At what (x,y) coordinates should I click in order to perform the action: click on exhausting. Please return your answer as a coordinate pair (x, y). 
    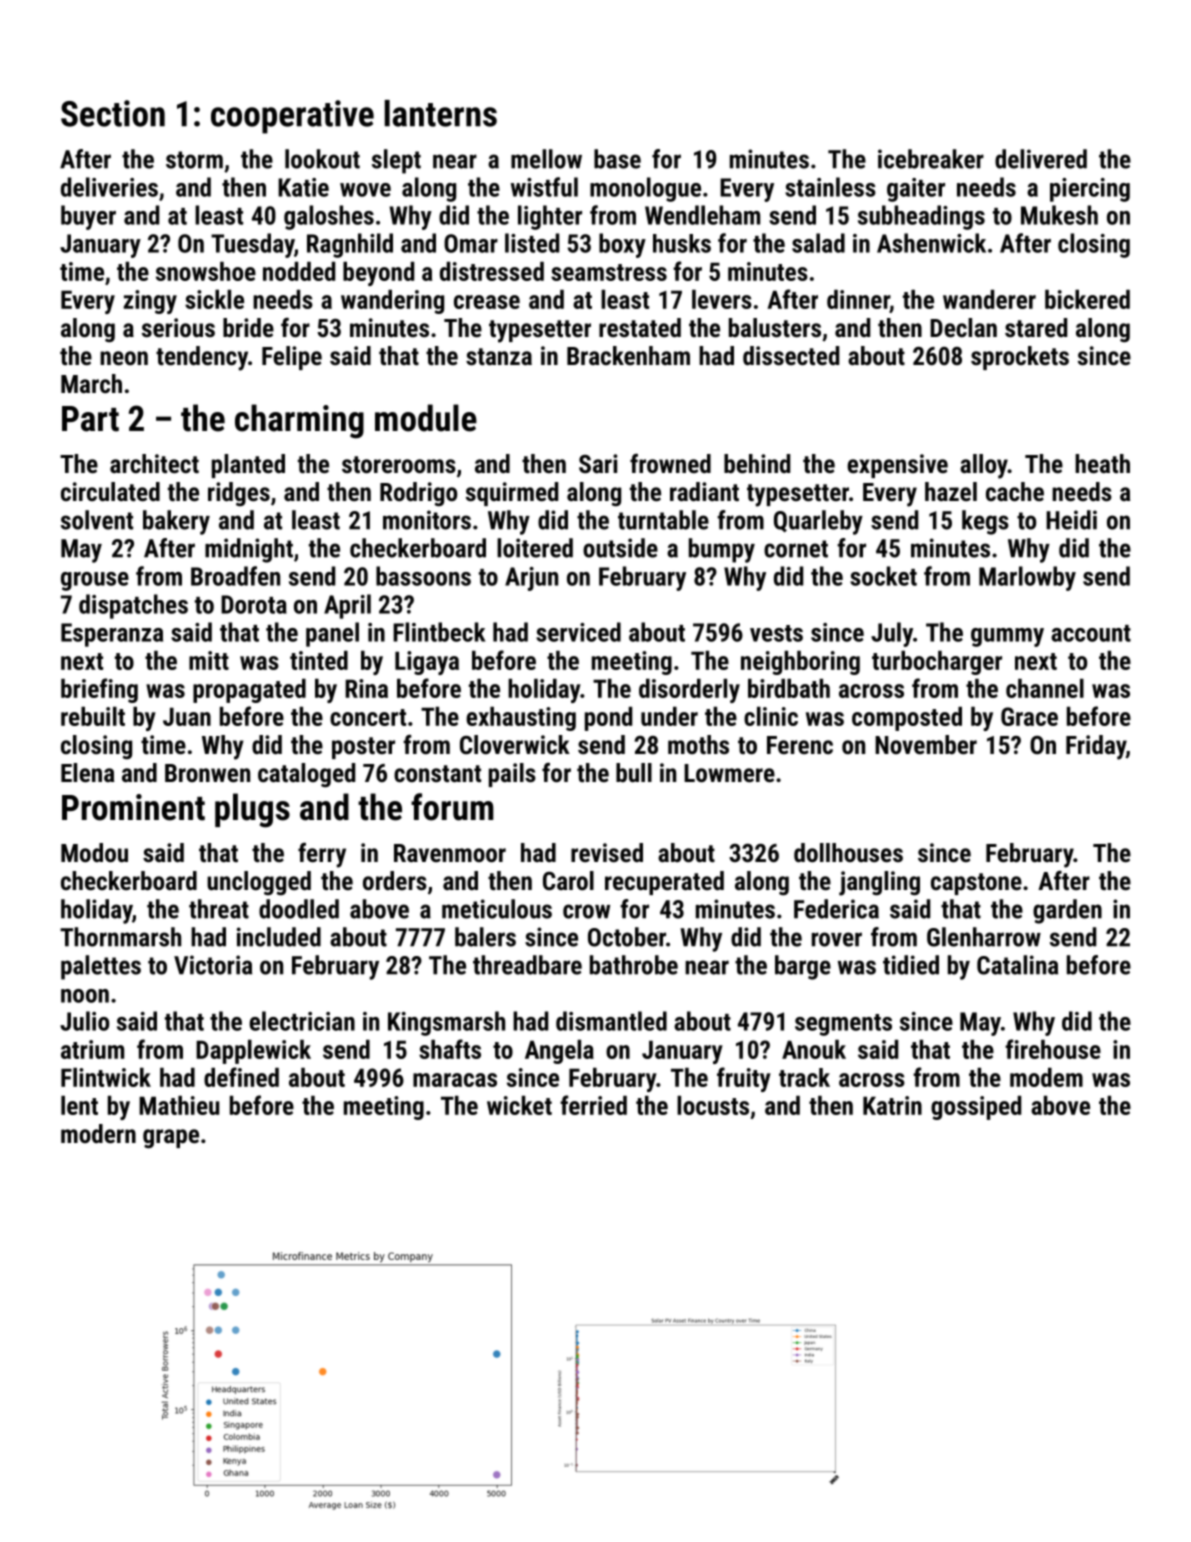
    Looking at the image, I should click on (521, 719).
